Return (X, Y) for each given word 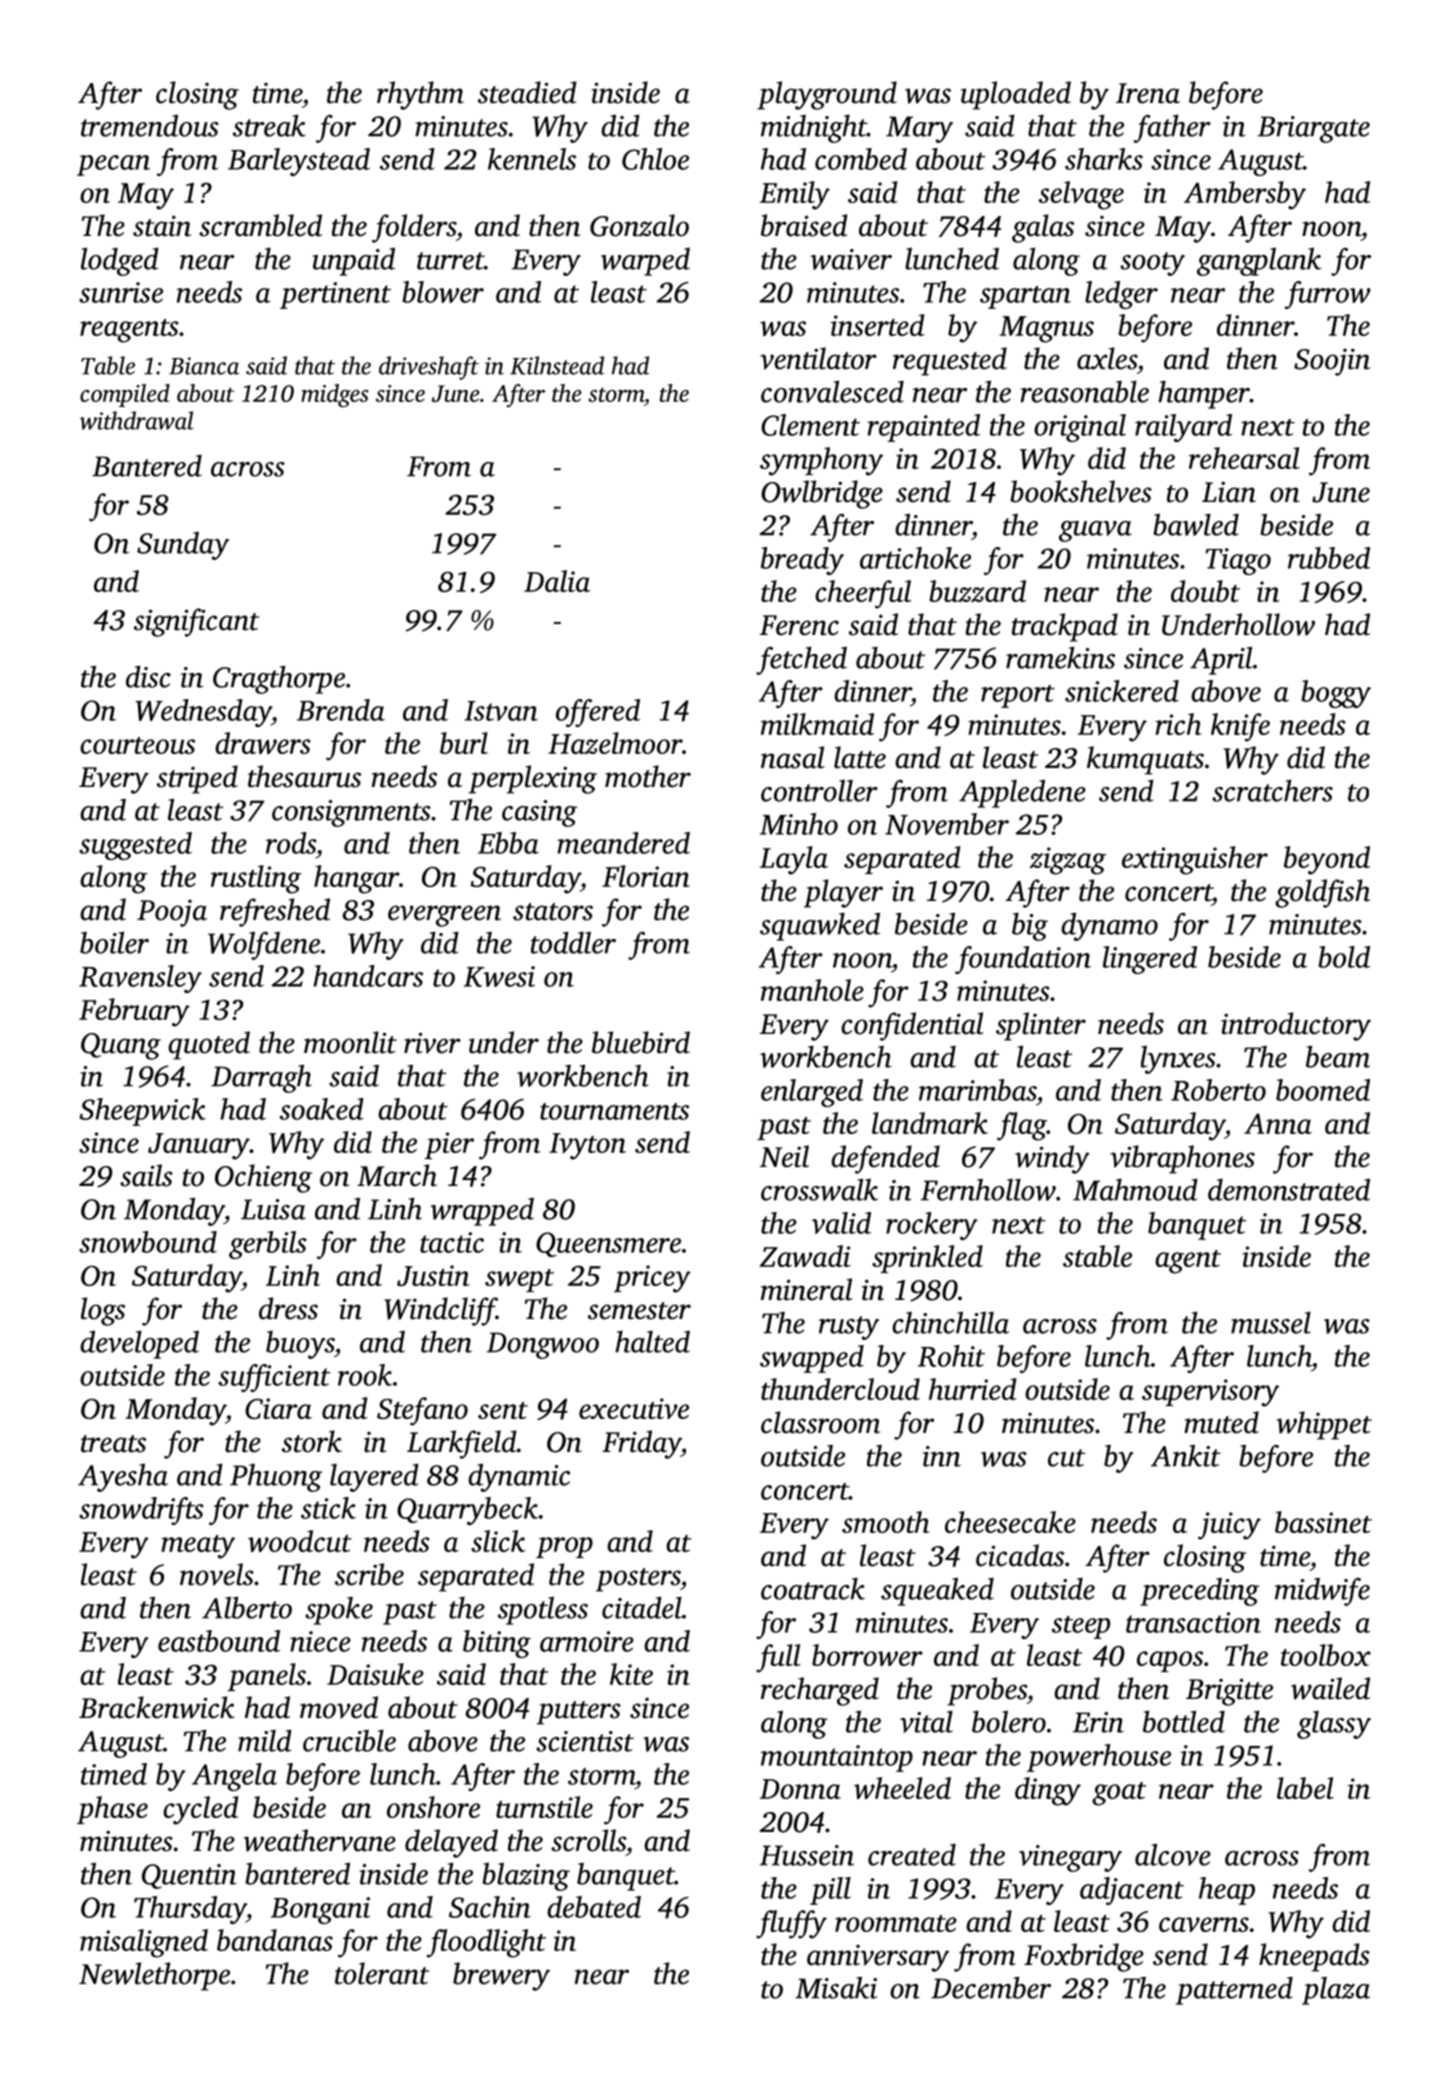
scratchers (1272, 791)
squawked (820, 926)
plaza (1336, 1991)
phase (112, 1810)
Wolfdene (264, 946)
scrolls (588, 1840)
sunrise (121, 292)
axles (1107, 358)
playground (827, 95)
